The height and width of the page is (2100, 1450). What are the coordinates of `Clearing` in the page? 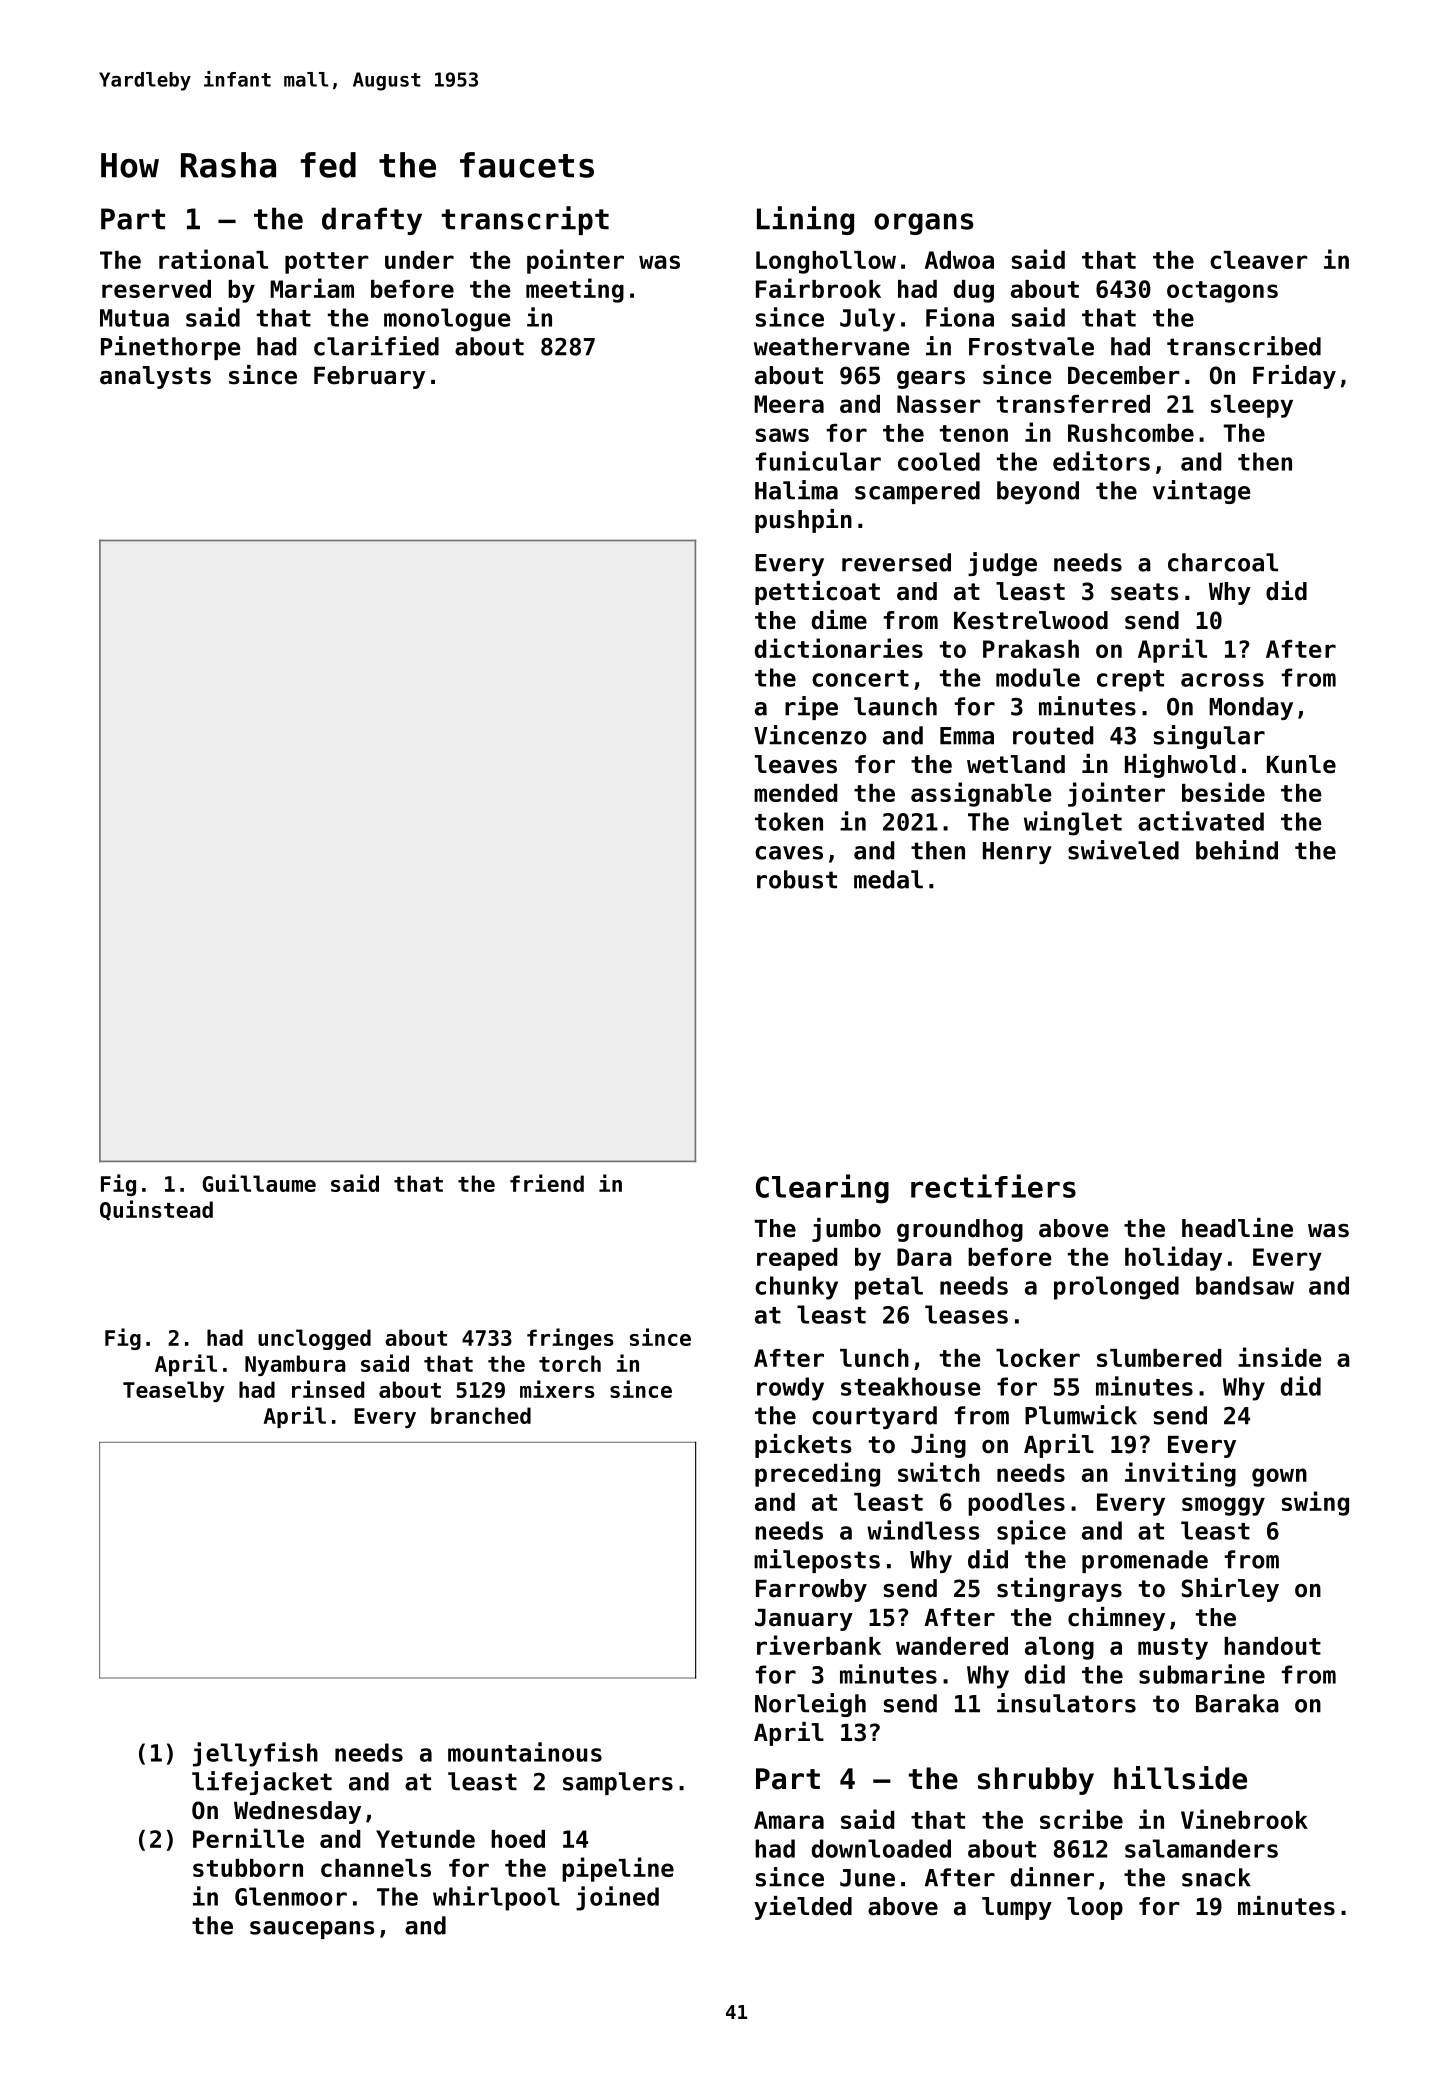 It's located at (822, 1189).
